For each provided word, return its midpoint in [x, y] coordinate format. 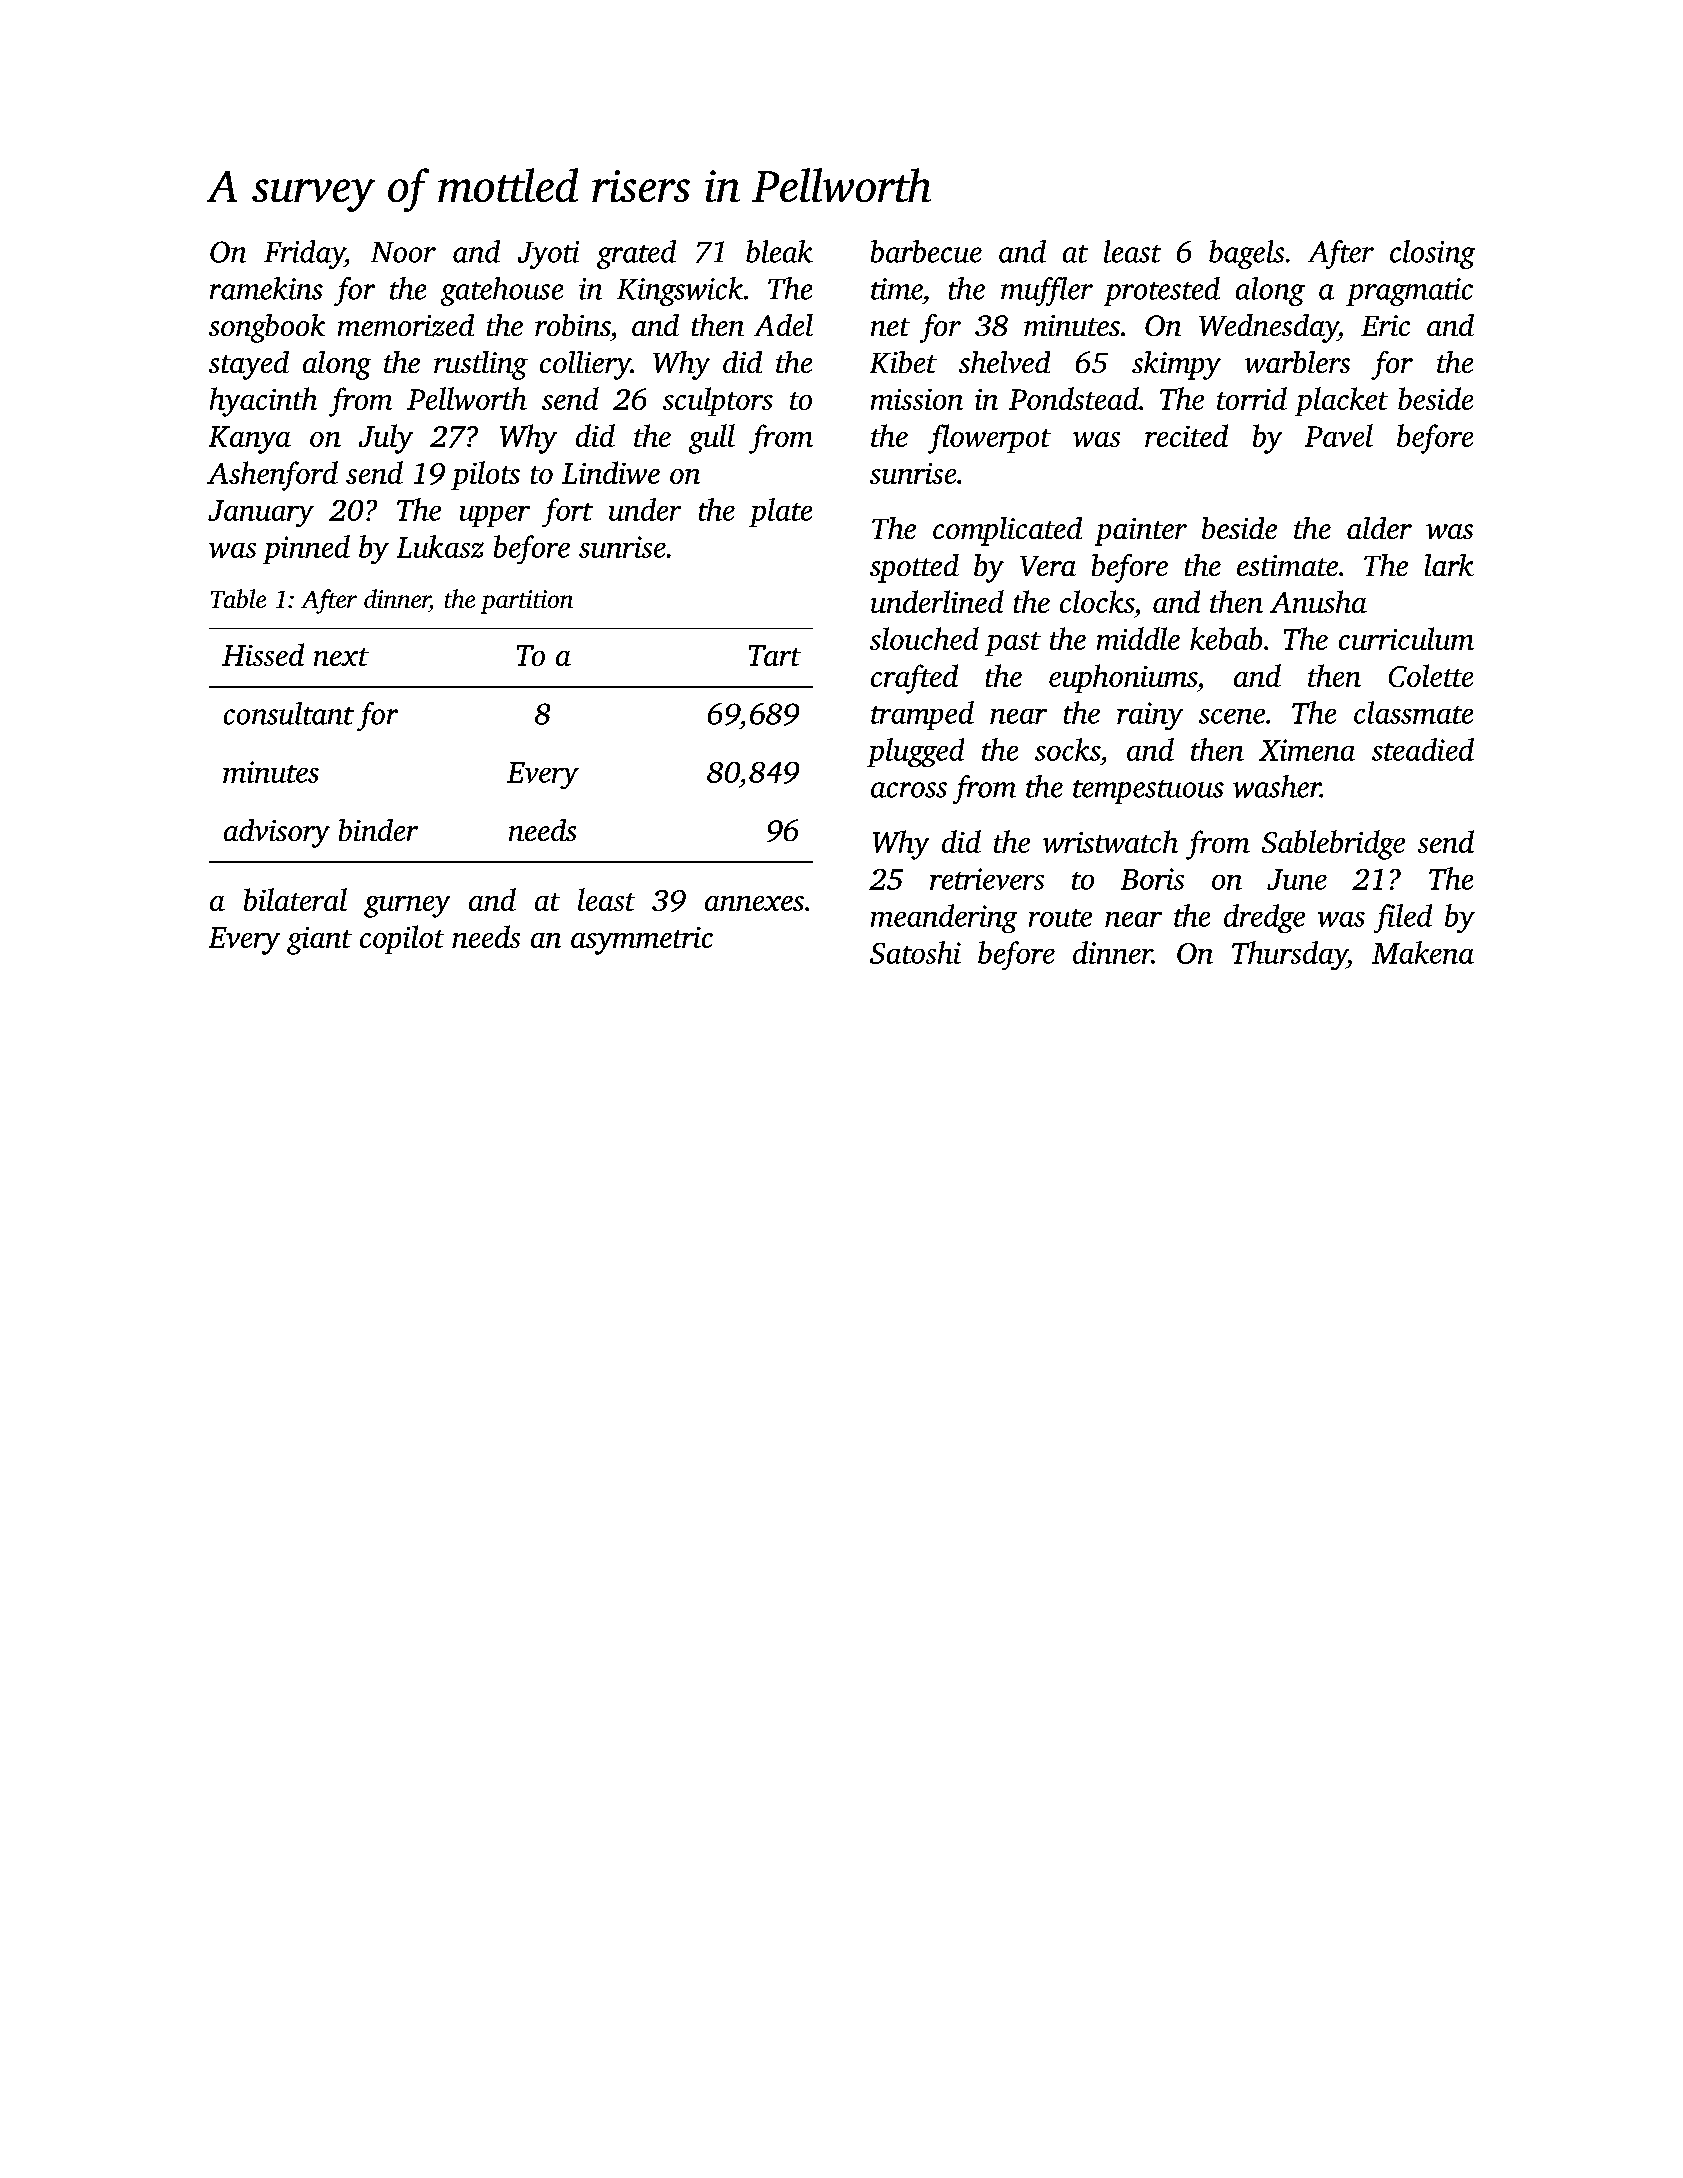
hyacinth [263, 402]
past [1013, 644]
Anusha [1318, 601]
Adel [783, 325]
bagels [1246, 254]
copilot [402, 939]
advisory [277, 833]
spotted [914, 568]
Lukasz [440, 546]
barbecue [926, 251]
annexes [754, 903]
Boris [1152, 879]
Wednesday [1268, 328]
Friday [304, 254]
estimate [1287, 565]
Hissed [263, 654]
